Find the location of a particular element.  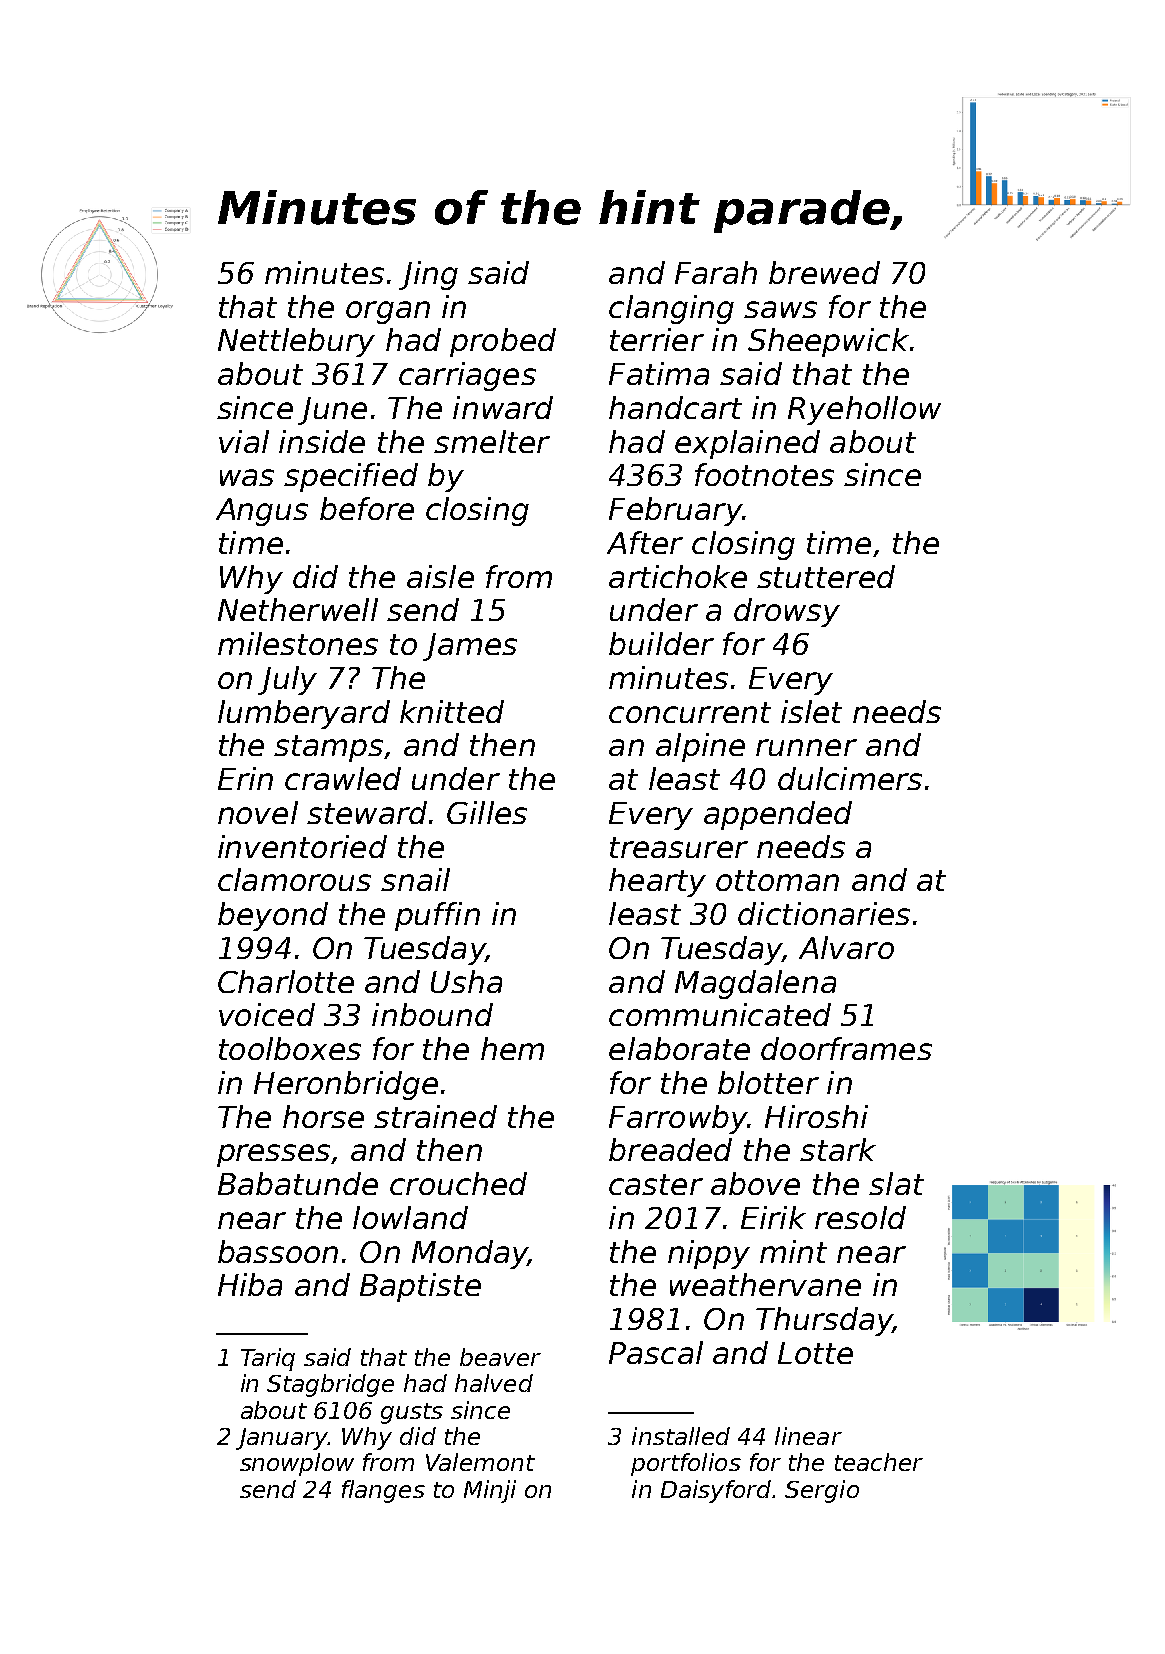

Daisyford is located at coordinates (716, 1491).
